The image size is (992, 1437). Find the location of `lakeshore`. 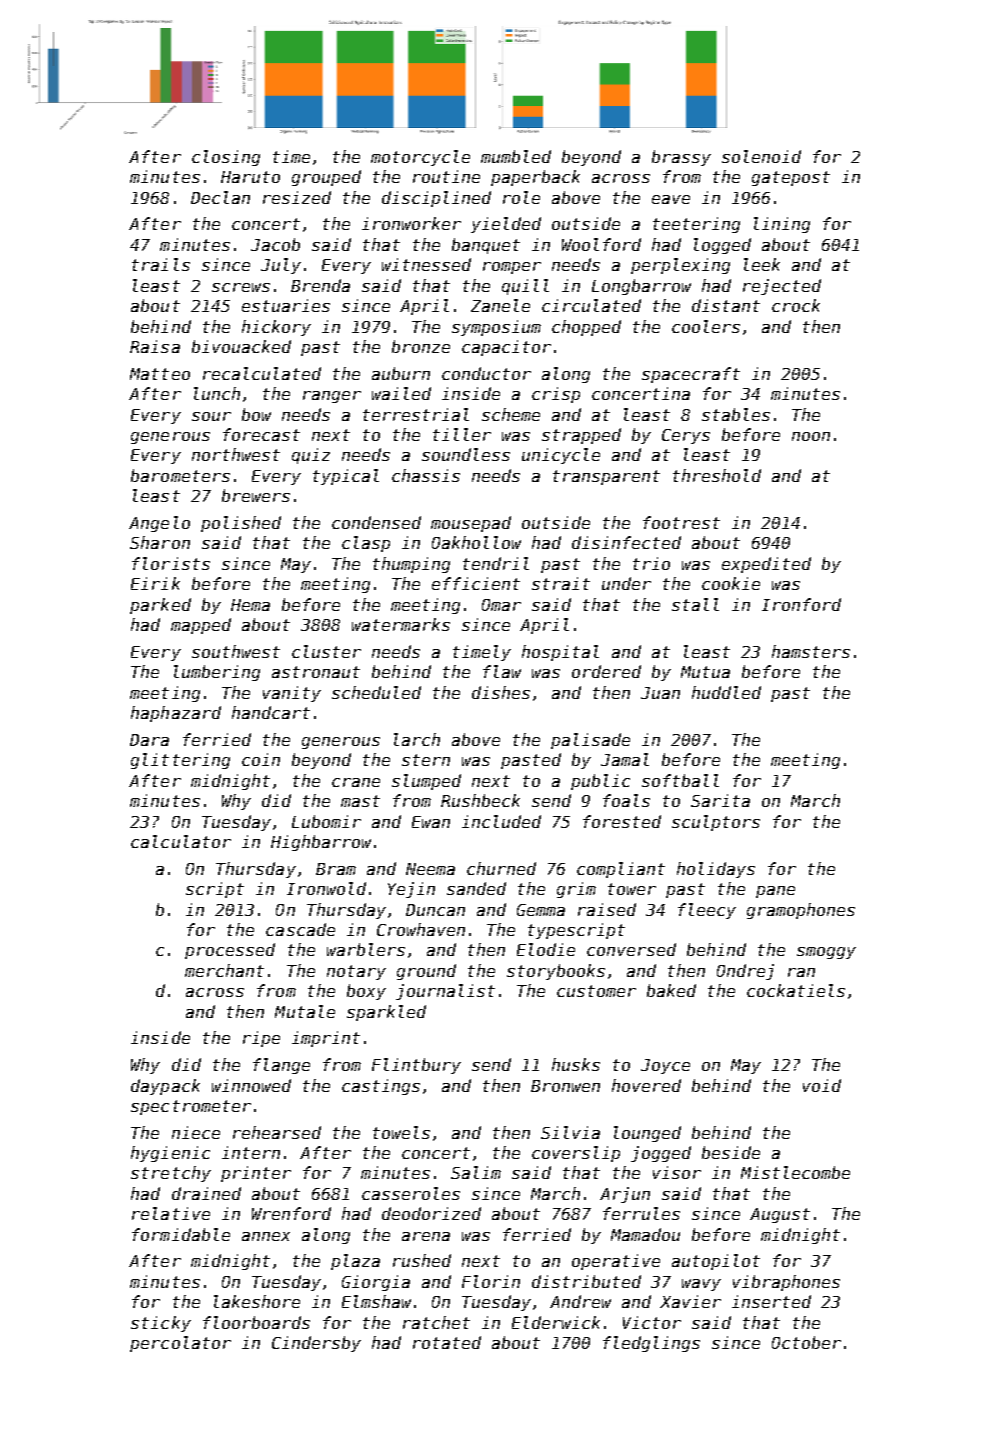

lakeshore is located at coordinates (257, 1301).
